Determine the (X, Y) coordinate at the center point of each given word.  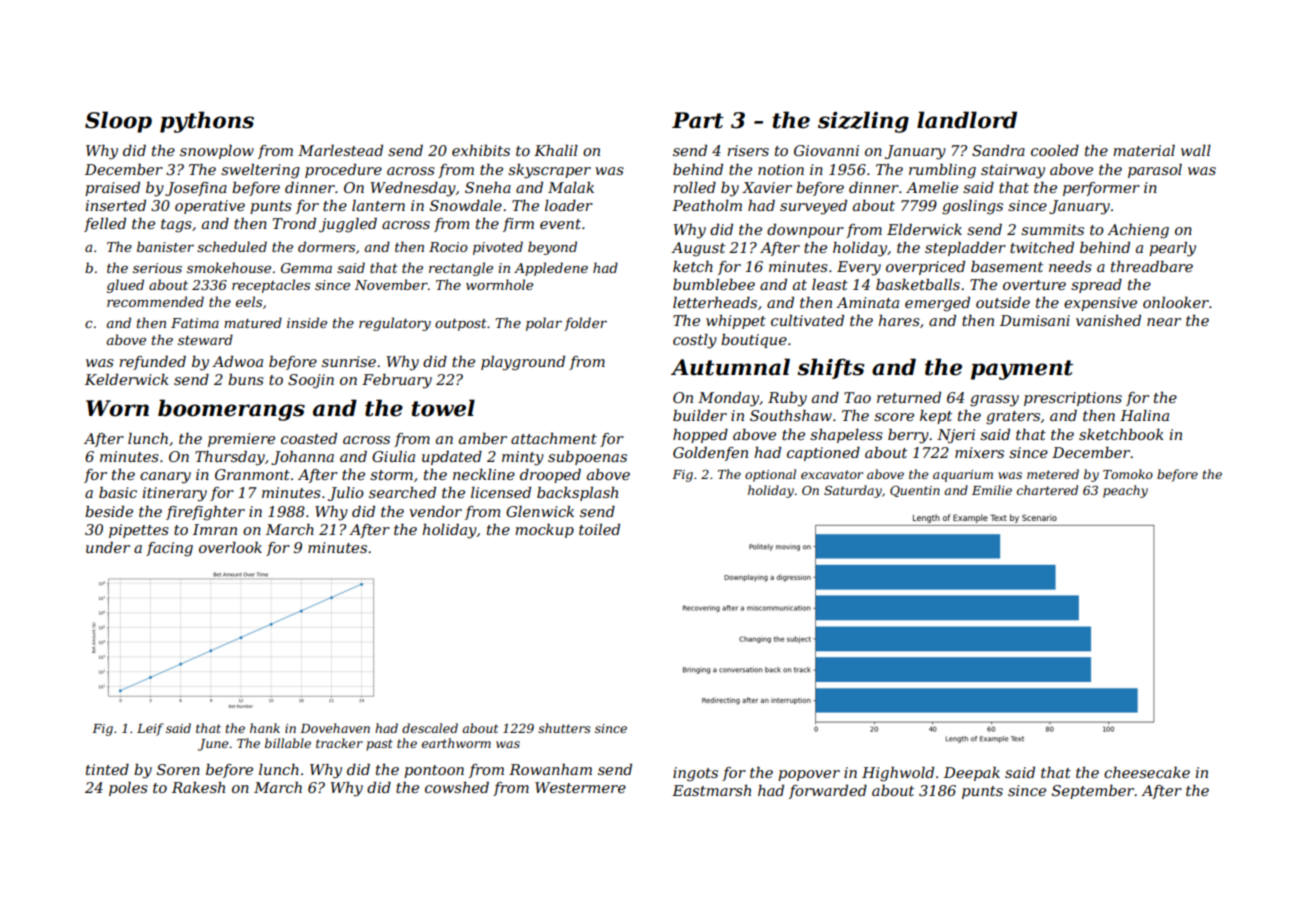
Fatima (195, 323)
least (830, 284)
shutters (564, 728)
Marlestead (340, 150)
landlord (967, 120)
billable (288, 743)
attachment (554, 438)
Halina (1144, 415)
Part (698, 120)
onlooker (1176, 302)
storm (391, 475)
